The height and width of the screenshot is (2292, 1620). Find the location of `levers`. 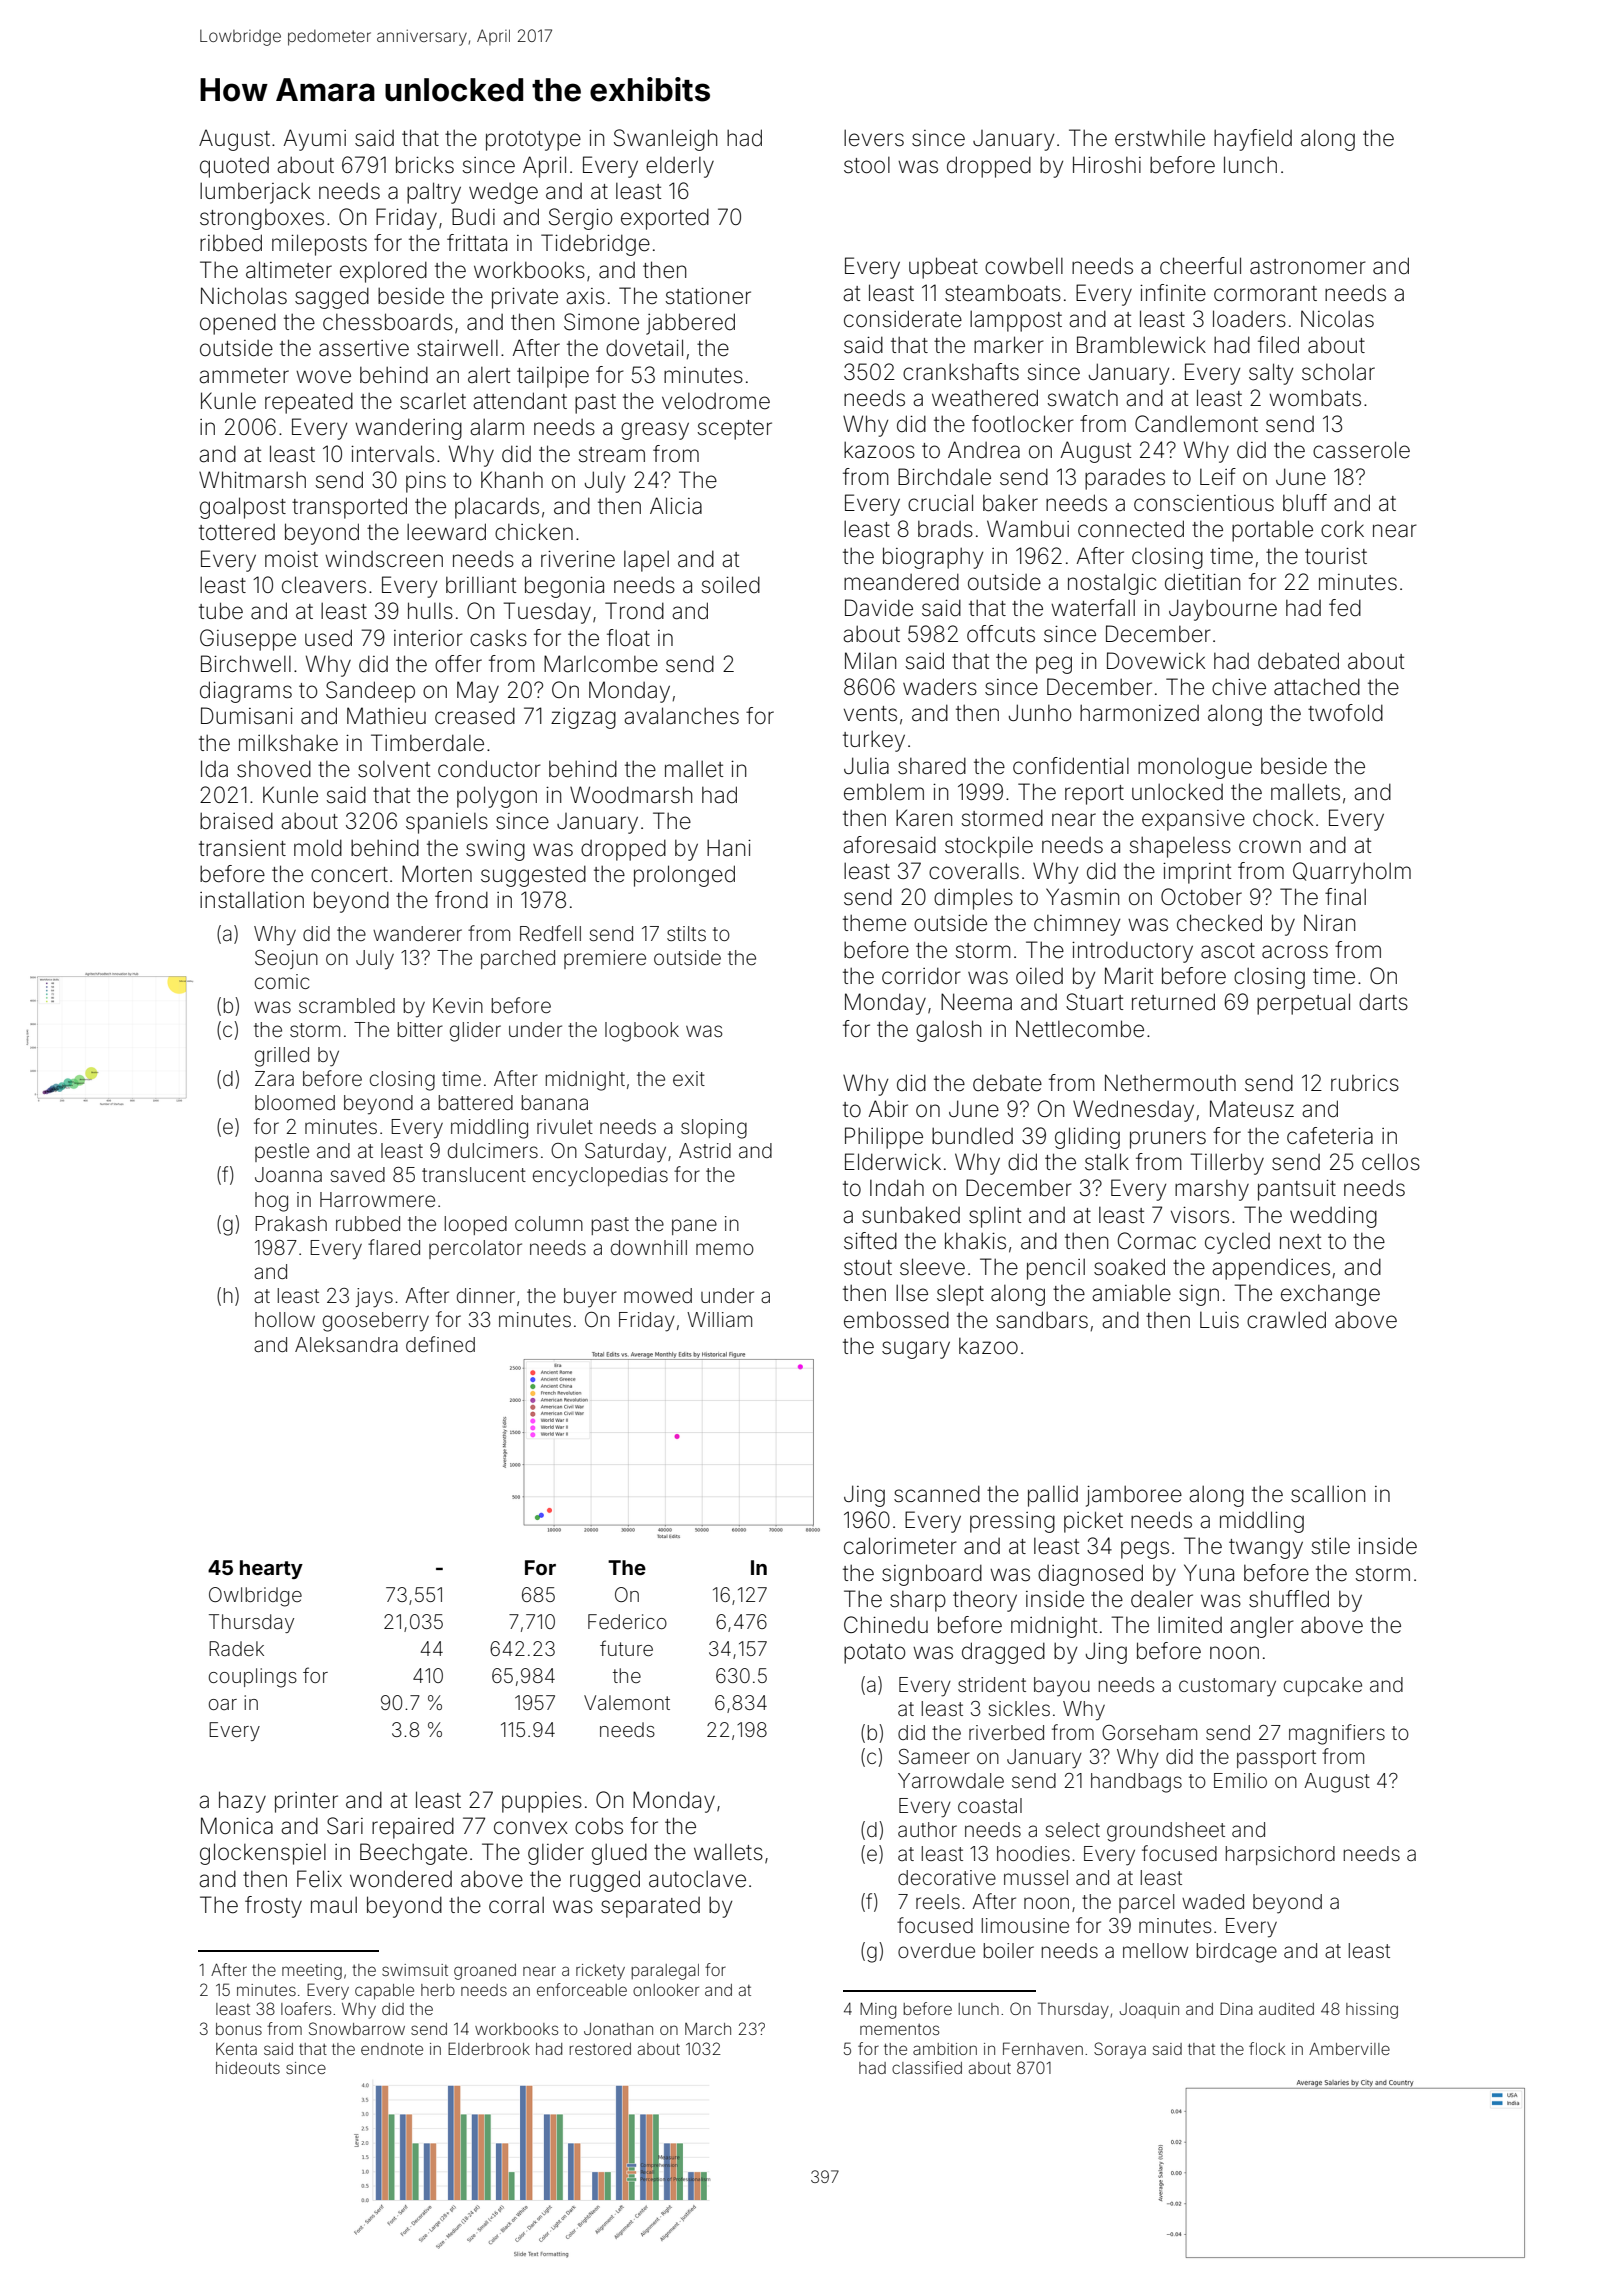

levers is located at coordinates (874, 138).
